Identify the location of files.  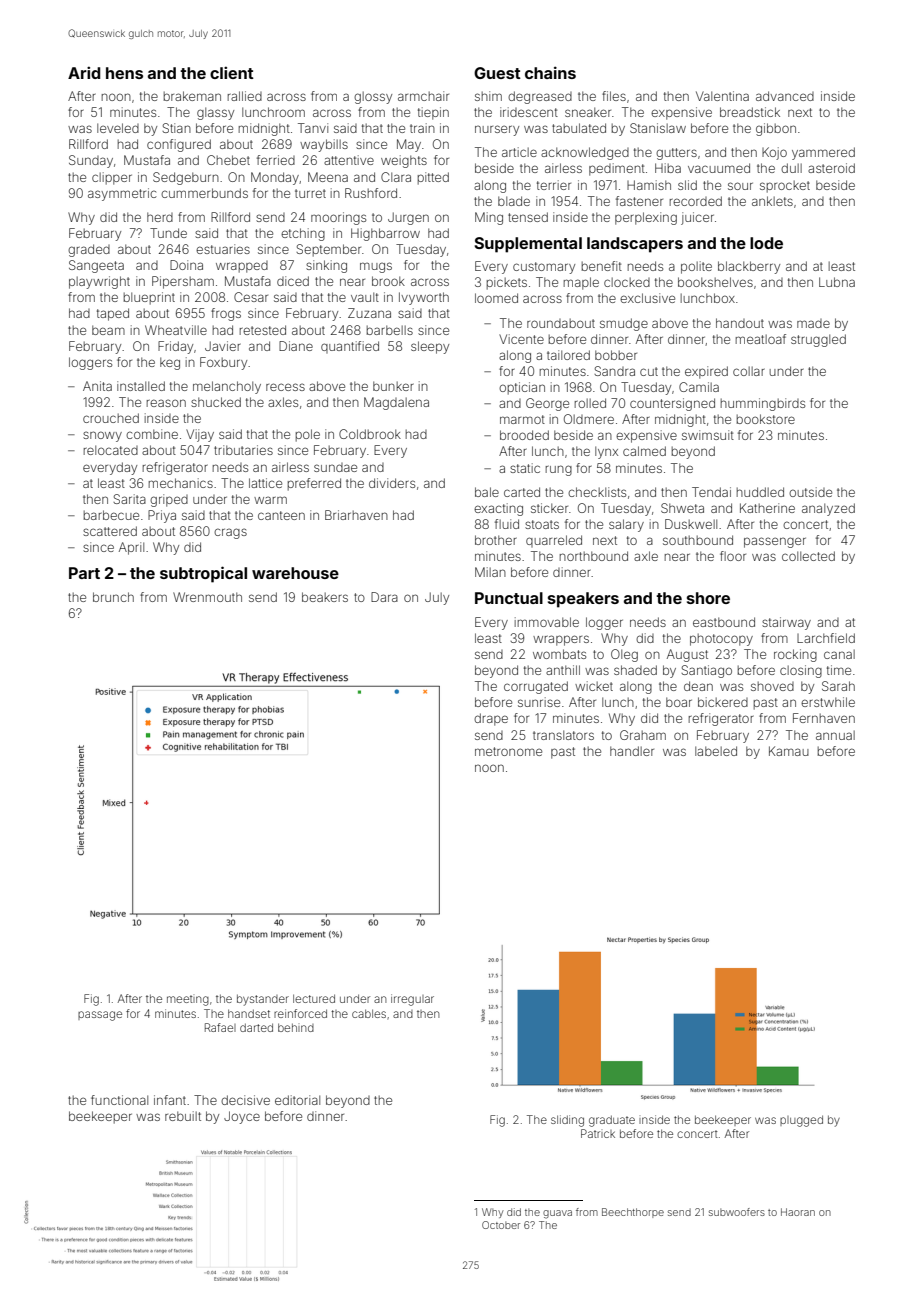
(614, 96).
